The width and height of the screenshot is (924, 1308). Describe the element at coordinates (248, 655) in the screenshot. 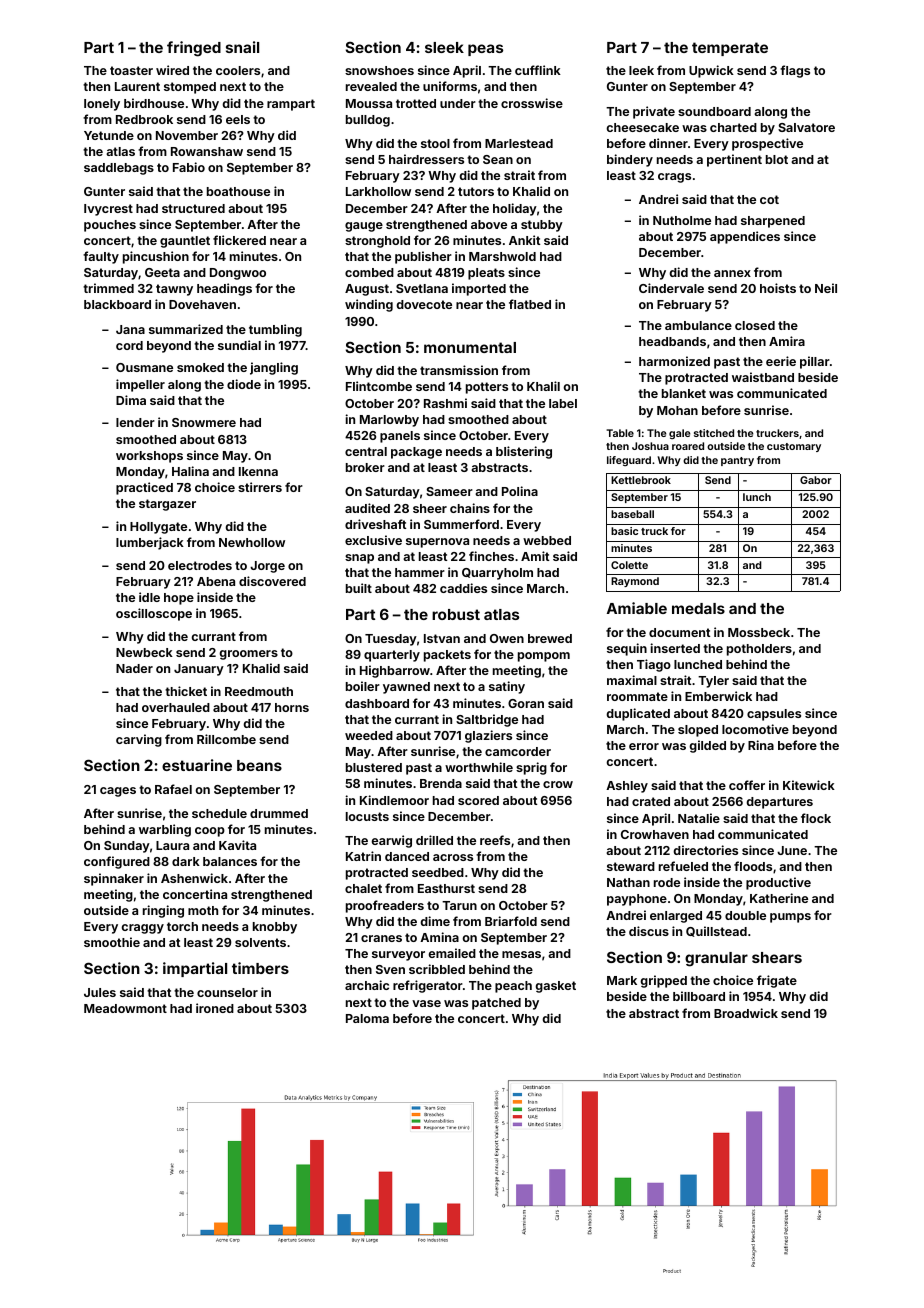

I see `groomers` at that location.
